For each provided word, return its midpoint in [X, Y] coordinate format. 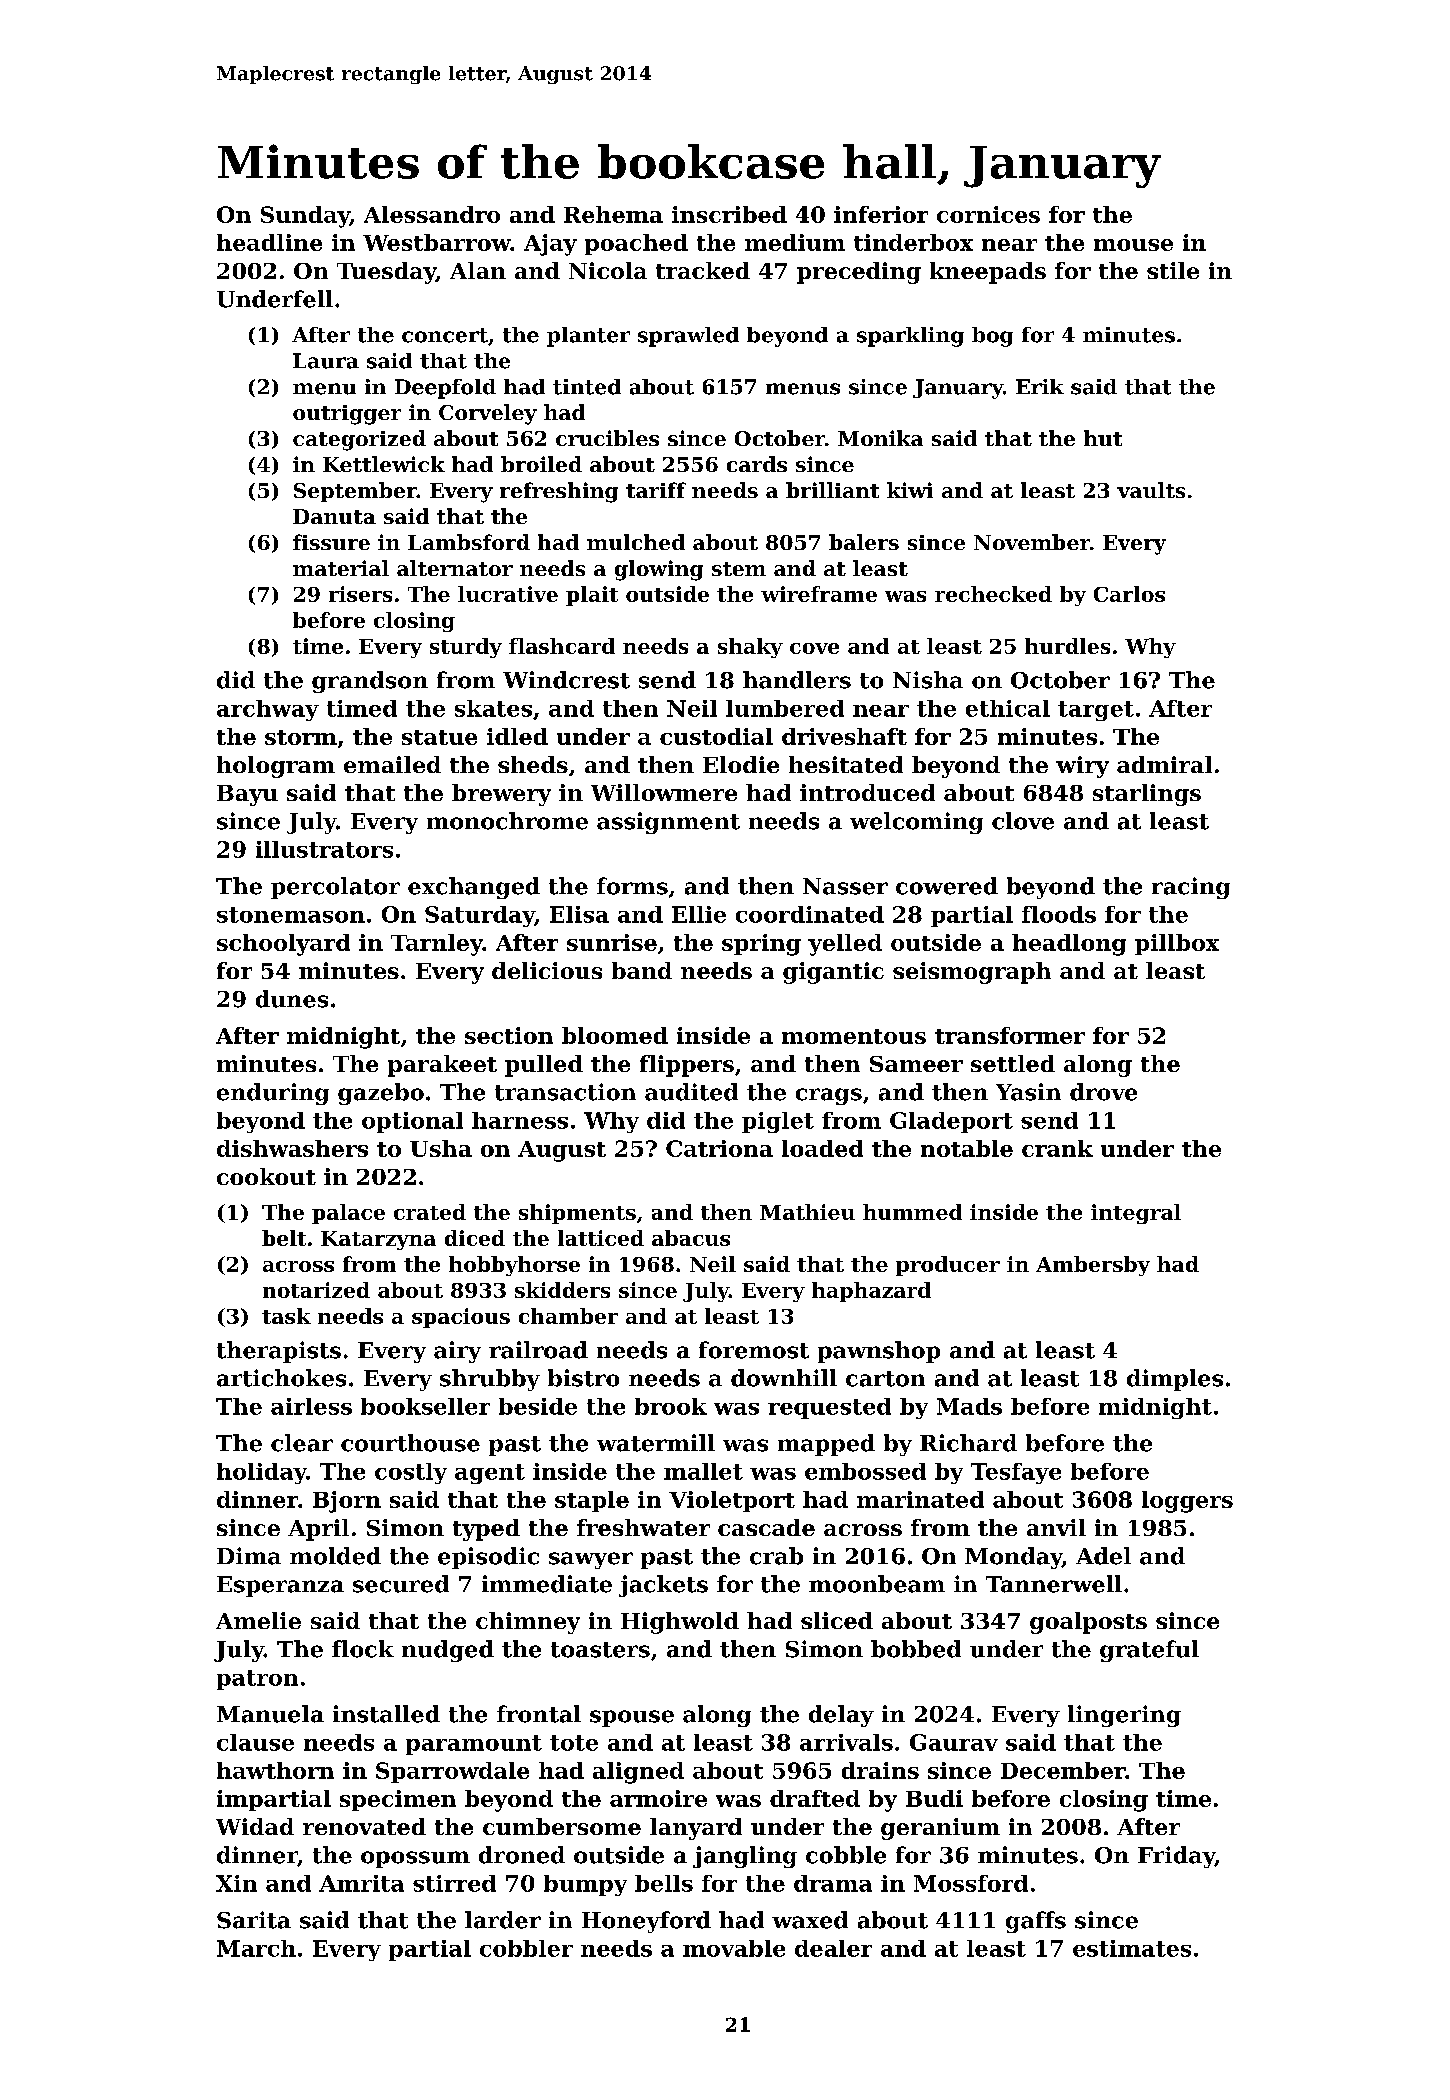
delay [841, 1716]
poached [636, 244]
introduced [867, 792]
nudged [448, 1651]
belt [284, 1238]
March [256, 1948]
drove [1103, 1092]
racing [1191, 888]
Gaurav [954, 1742]
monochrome [507, 821]
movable [734, 1948]
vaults [1151, 490]
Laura [326, 361]
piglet [778, 1122]
